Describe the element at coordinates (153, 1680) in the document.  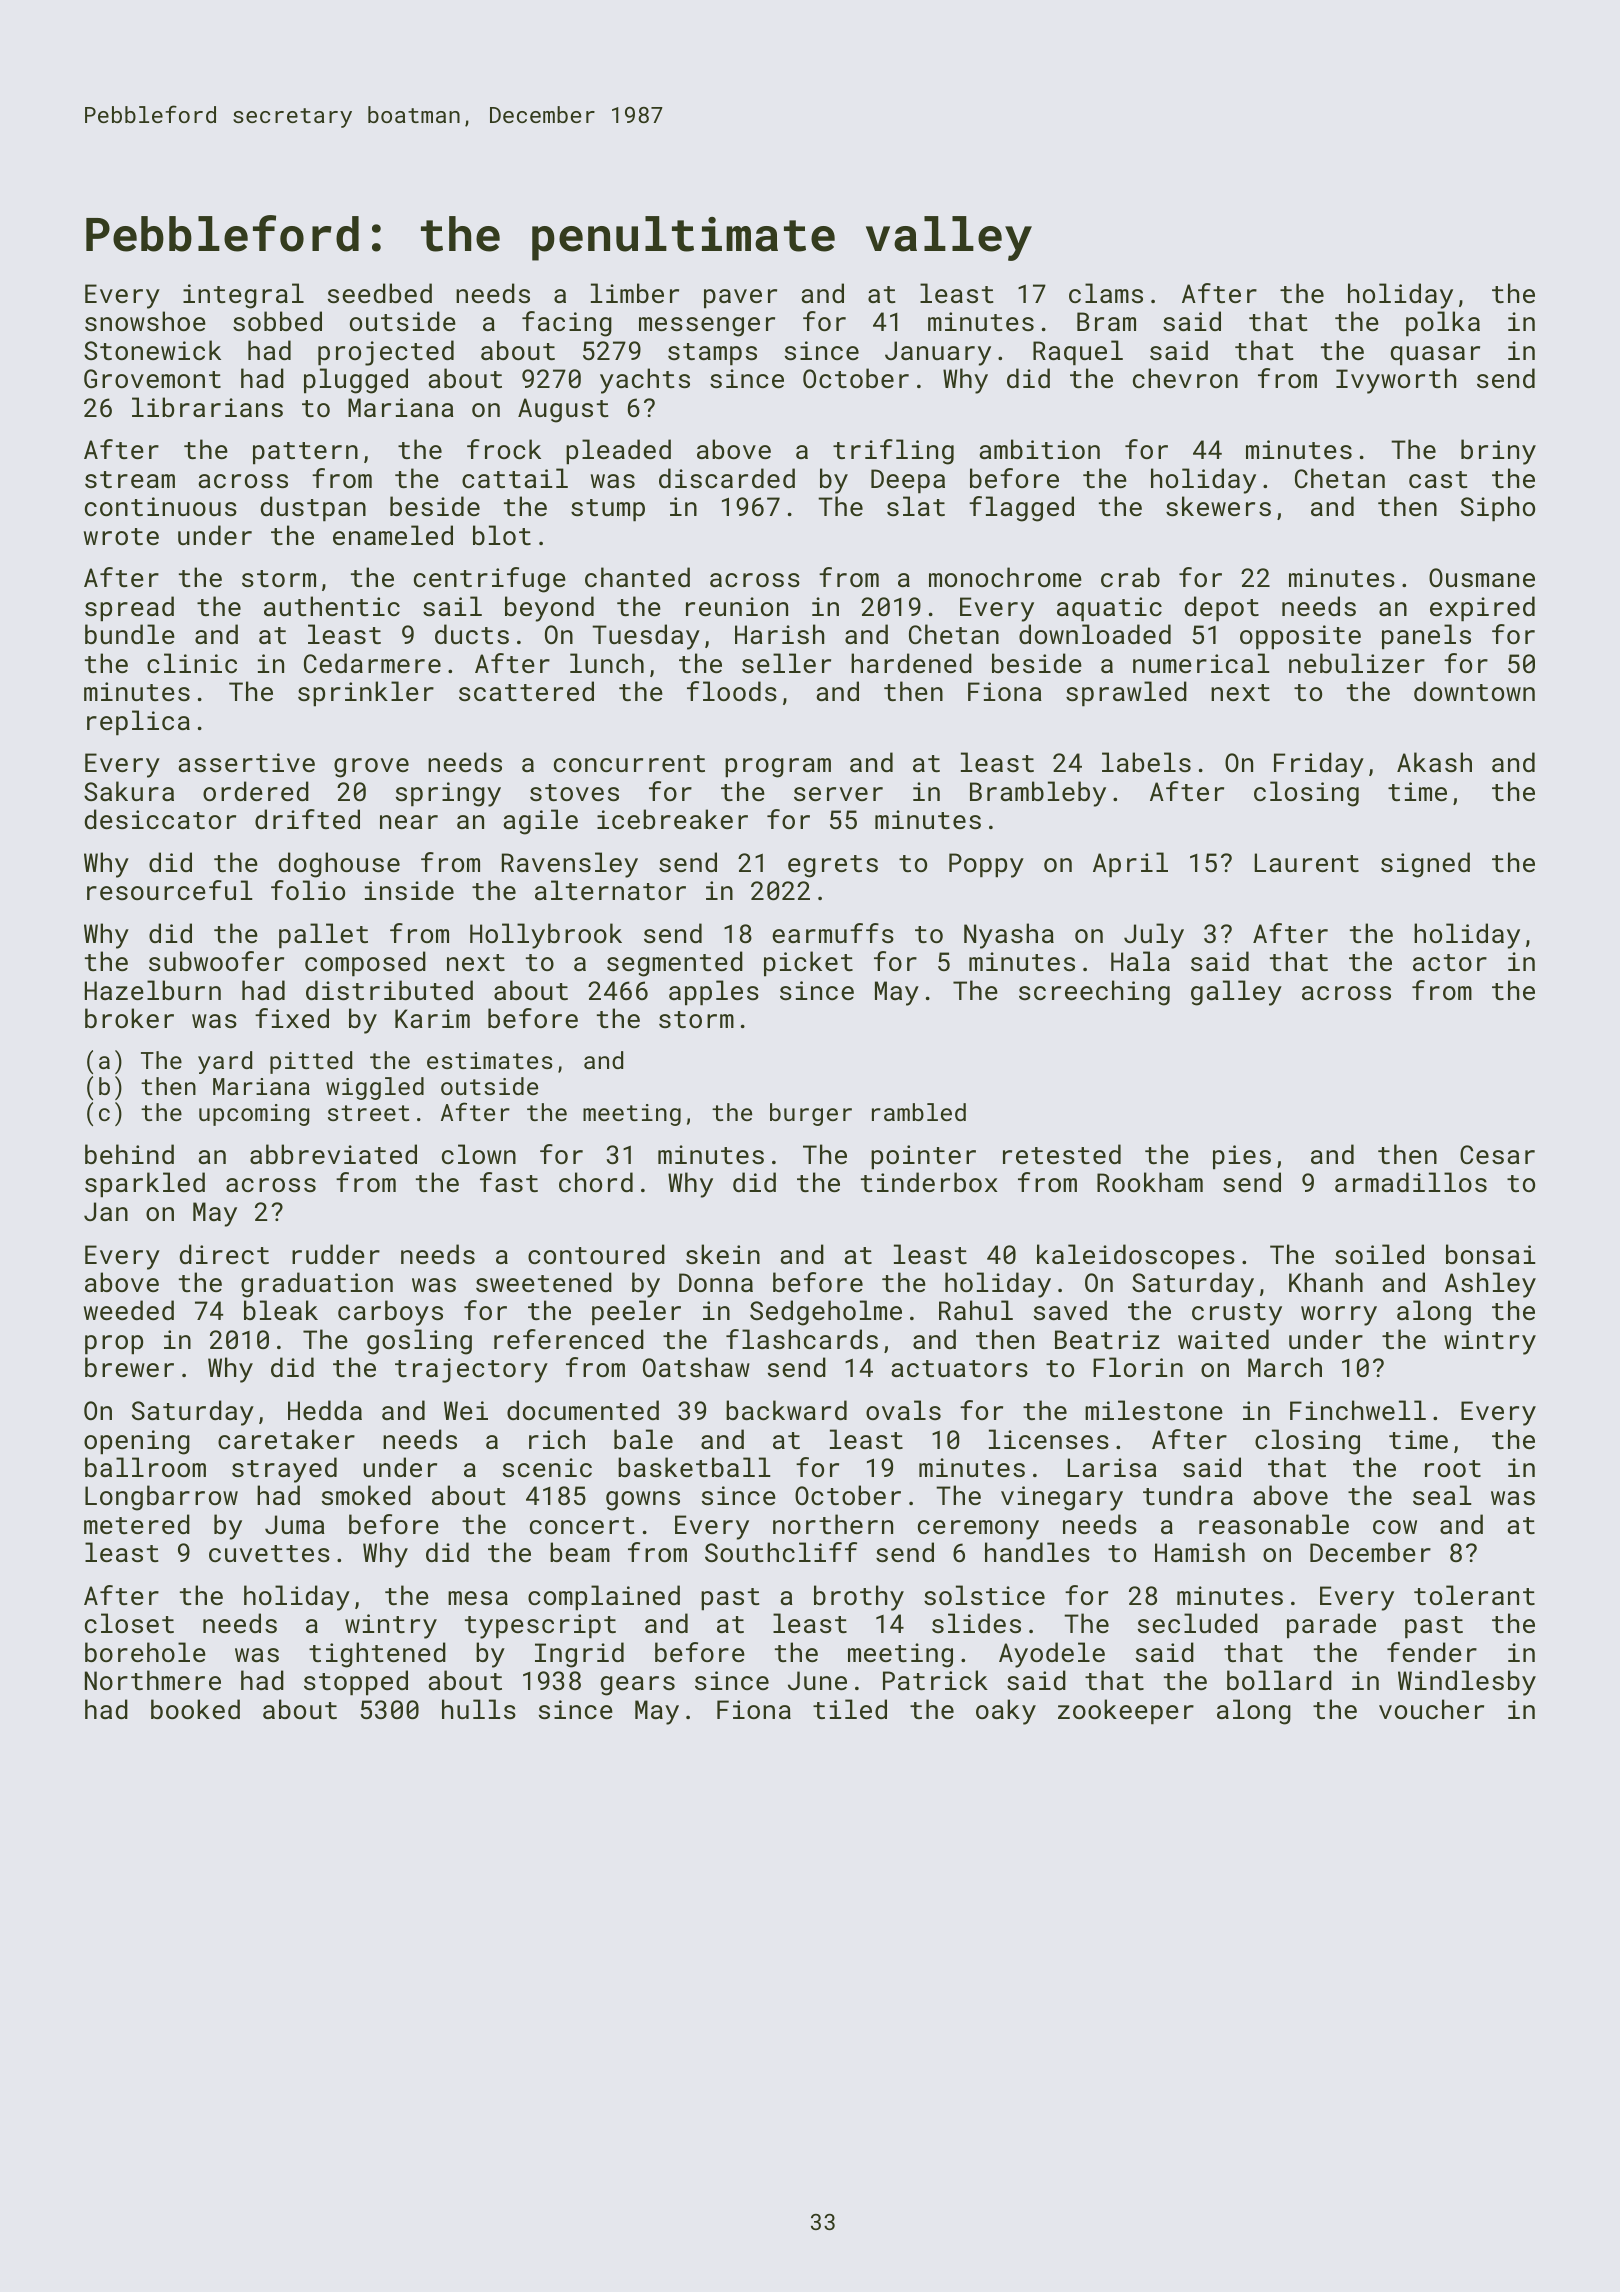
I see `Northmere` at that location.
